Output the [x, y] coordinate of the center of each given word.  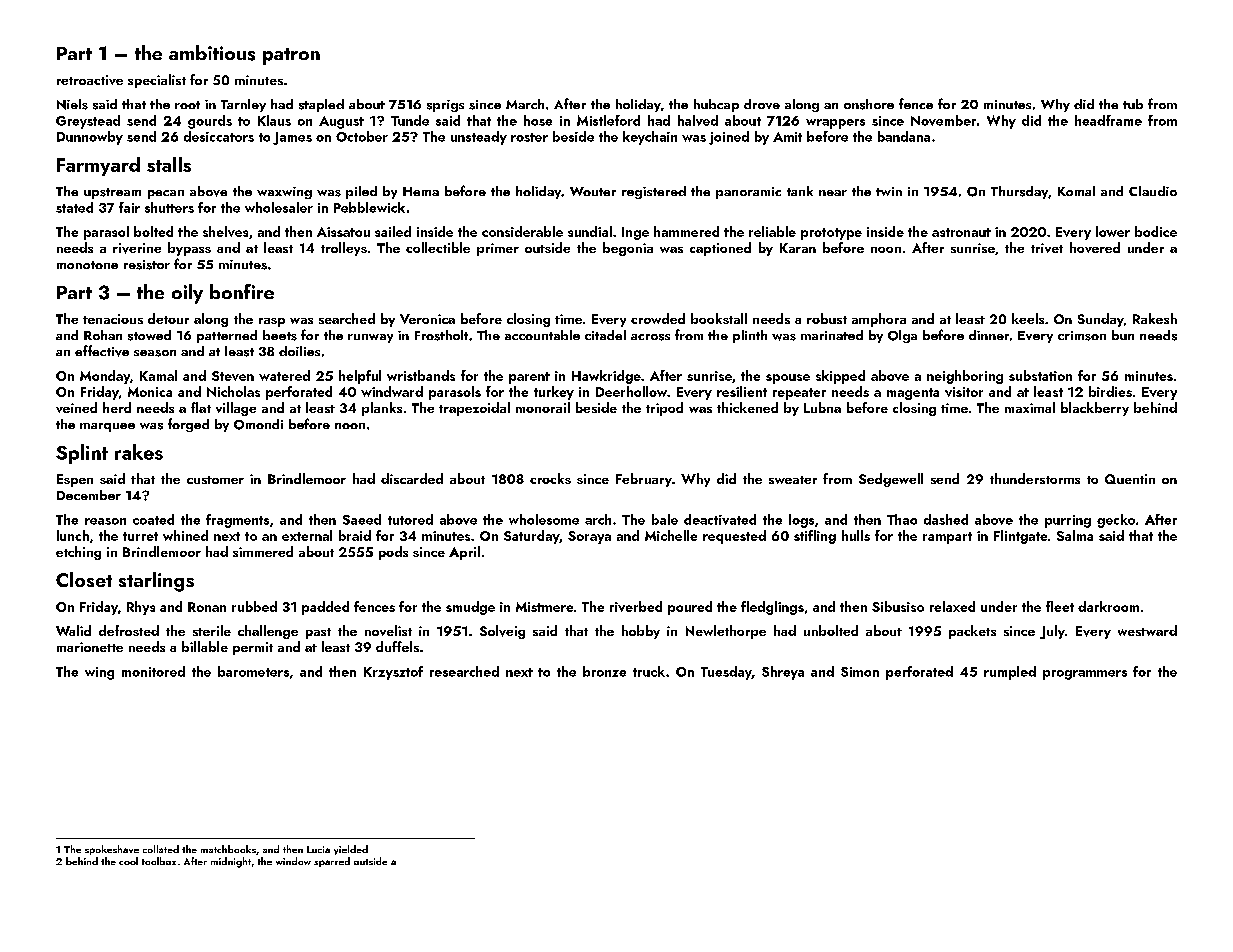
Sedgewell [891, 480]
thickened [747, 407]
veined [76, 407]
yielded [351, 850]
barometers [253, 671]
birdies [1110, 391]
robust [827, 318]
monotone [87, 265]
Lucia [318, 849]
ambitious [212, 53]
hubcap [716, 105]
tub [1133, 104]
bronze [604, 671]
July [1052, 632]
